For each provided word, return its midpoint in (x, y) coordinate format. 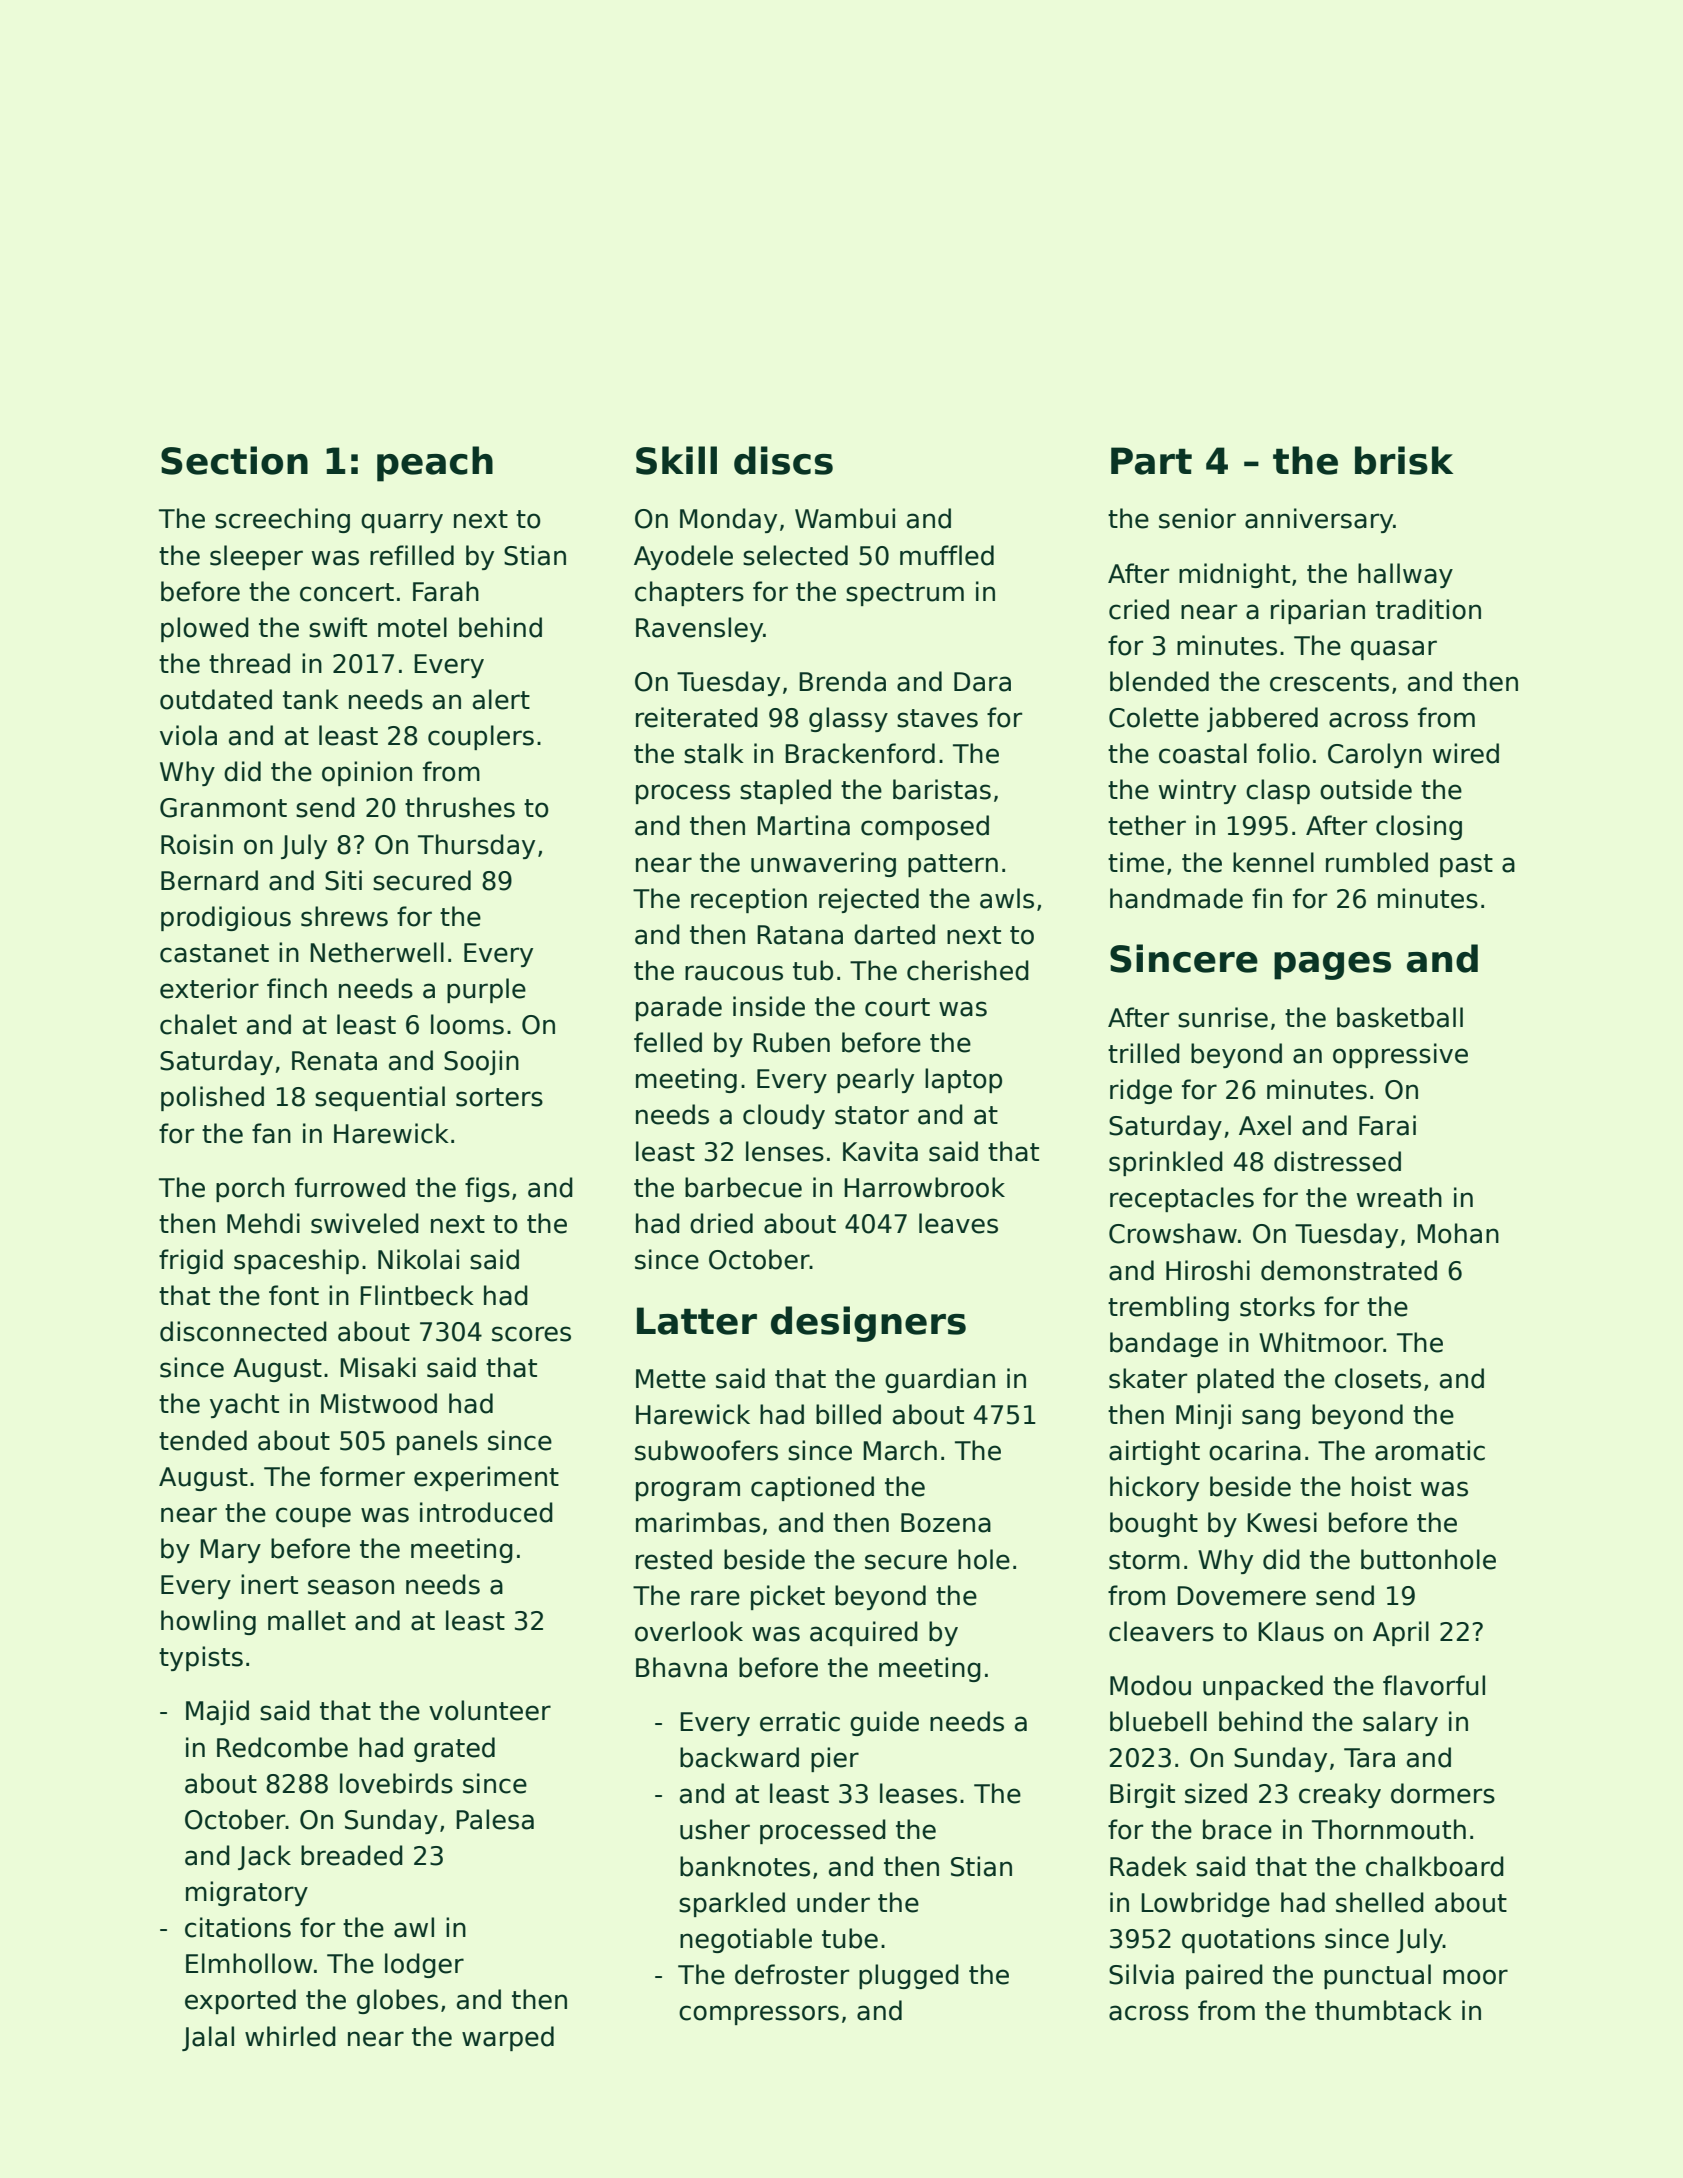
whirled (290, 2036)
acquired (864, 1633)
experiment (486, 1478)
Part (1151, 461)
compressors (759, 2015)
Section (234, 460)
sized (1216, 1793)
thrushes (460, 807)
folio (1283, 753)
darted (894, 934)
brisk (1404, 460)
